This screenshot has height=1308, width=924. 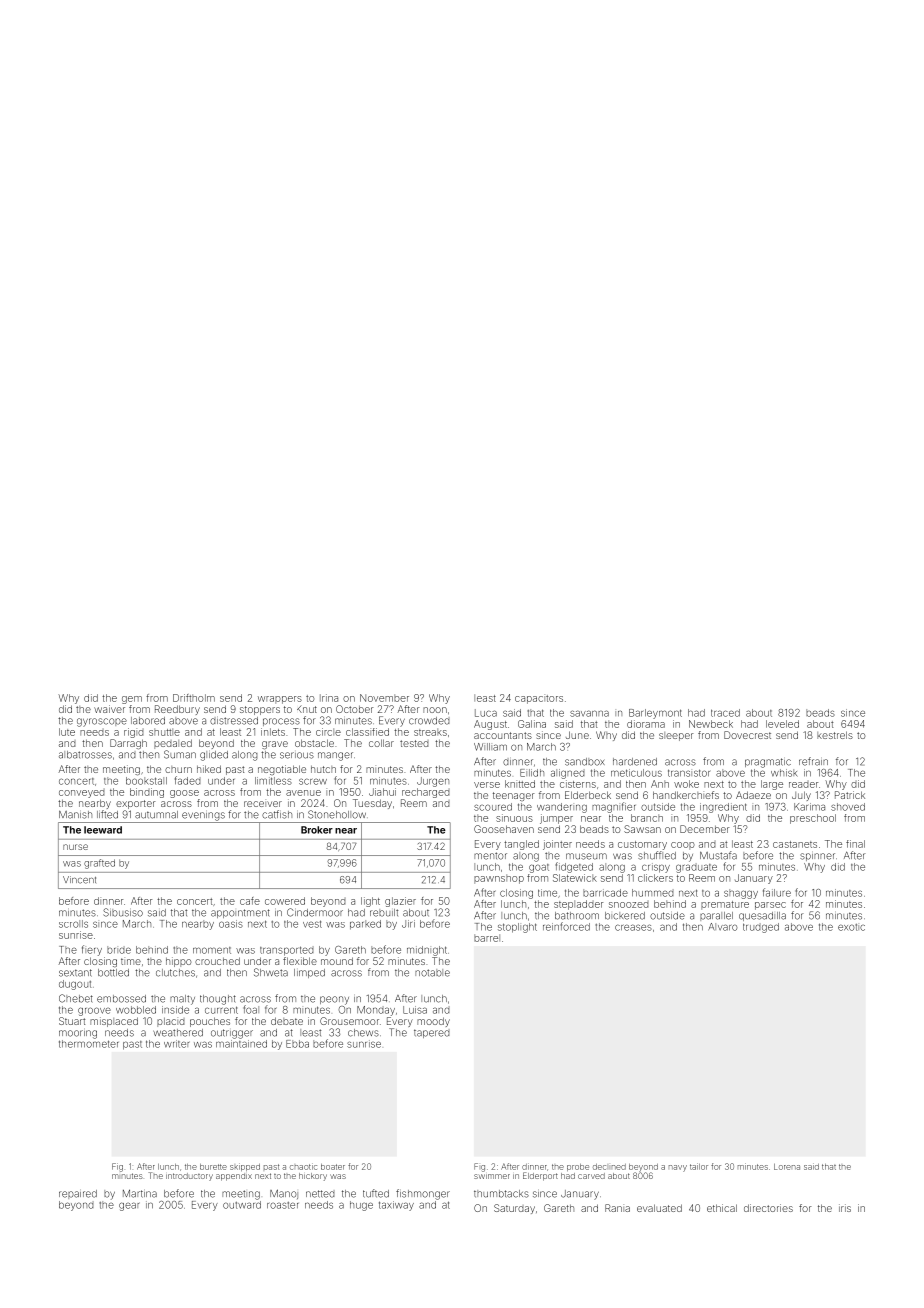 I want to click on Lorena, so click(x=787, y=1167).
